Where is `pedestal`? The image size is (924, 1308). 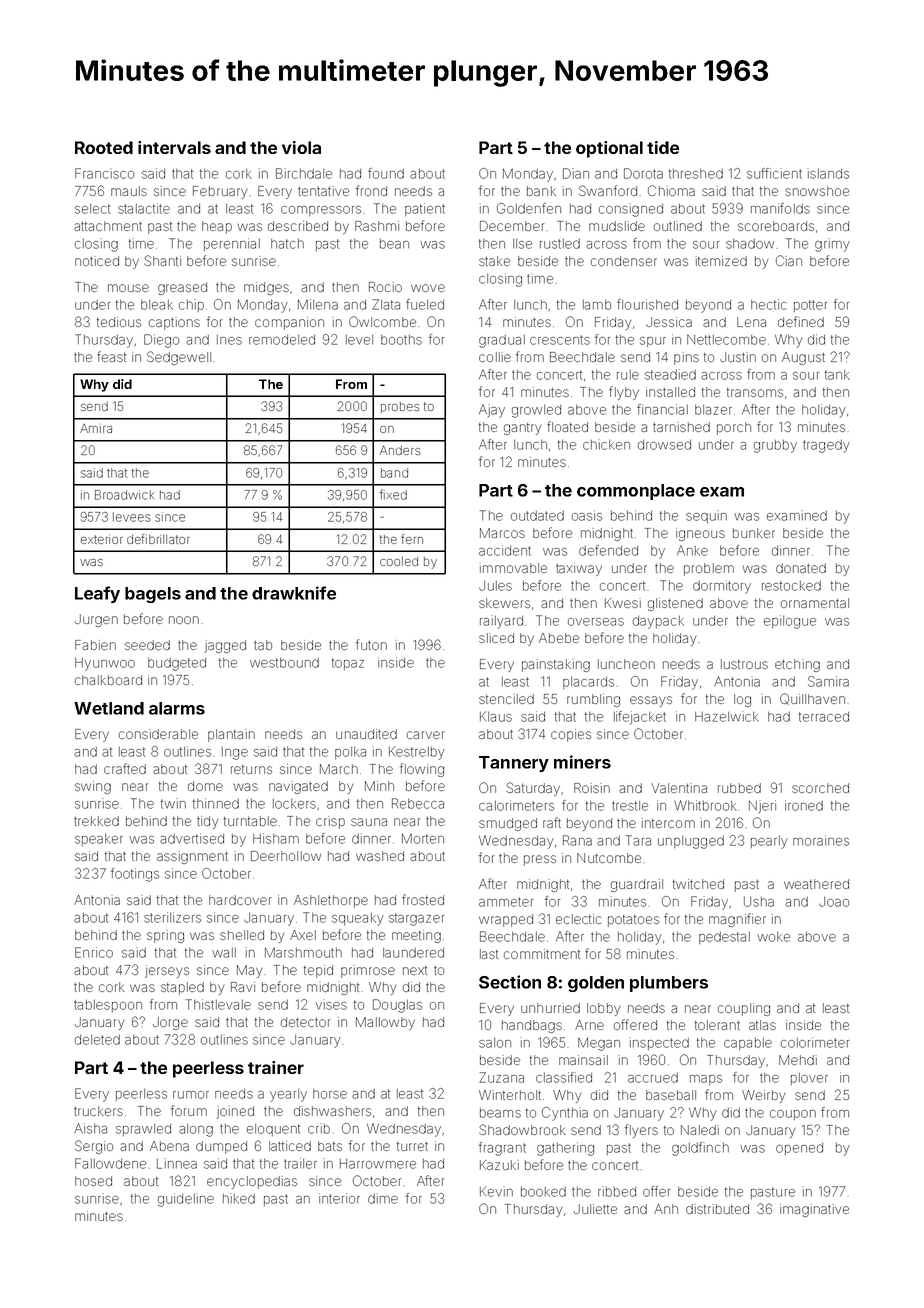
pedestal is located at coordinates (724, 938).
